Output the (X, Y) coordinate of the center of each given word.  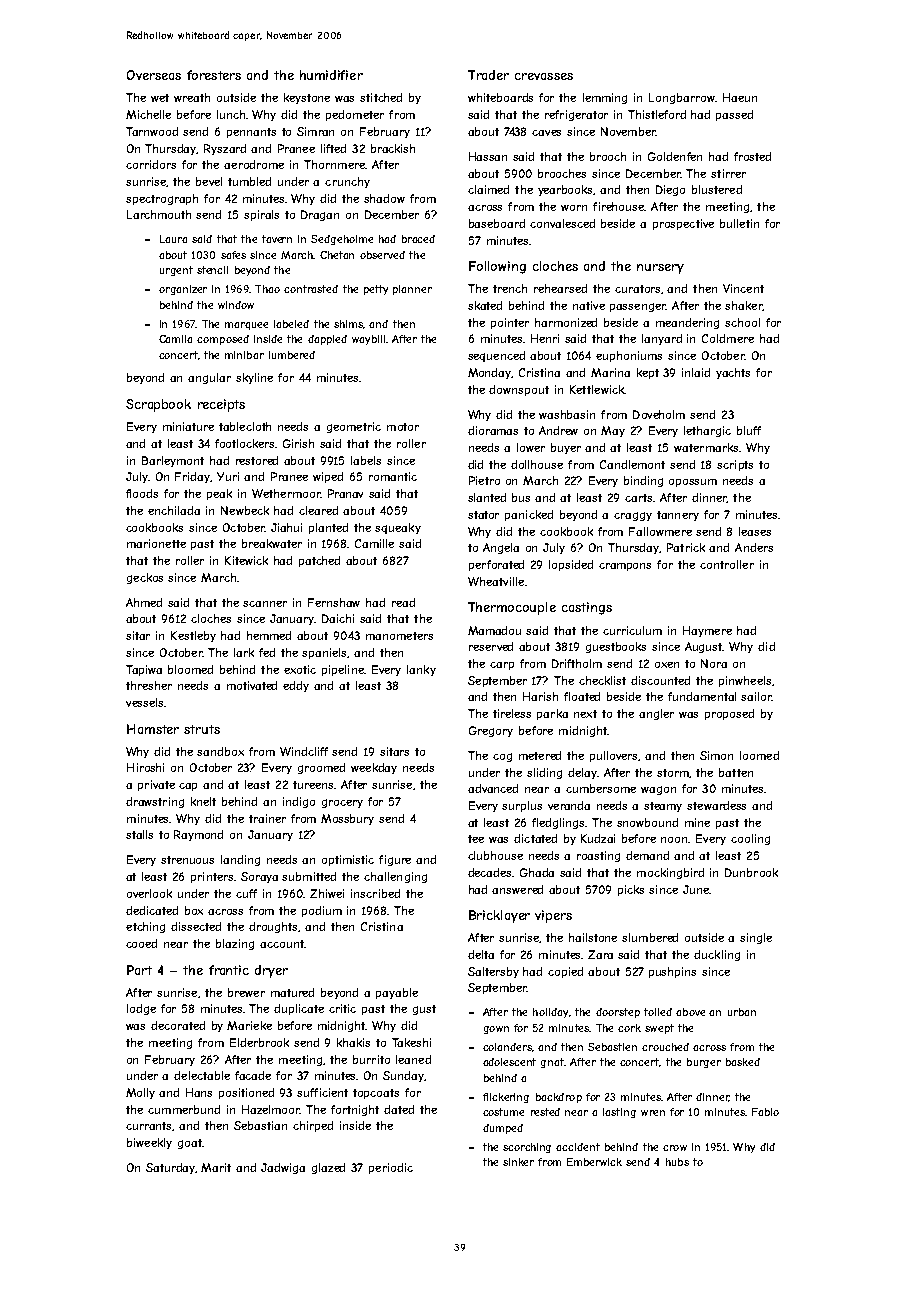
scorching (527, 1148)
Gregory (491, 731)
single (756, 938)
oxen (667, 665)
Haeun (740, 97)
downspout (519, 390)
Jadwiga (283, 1168)
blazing (235, 944)
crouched (665, 1047)
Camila (175, 339)
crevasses (544, 76)
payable (397, 993)
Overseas (154, 75)
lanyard (662, 339)
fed (267, 652)
